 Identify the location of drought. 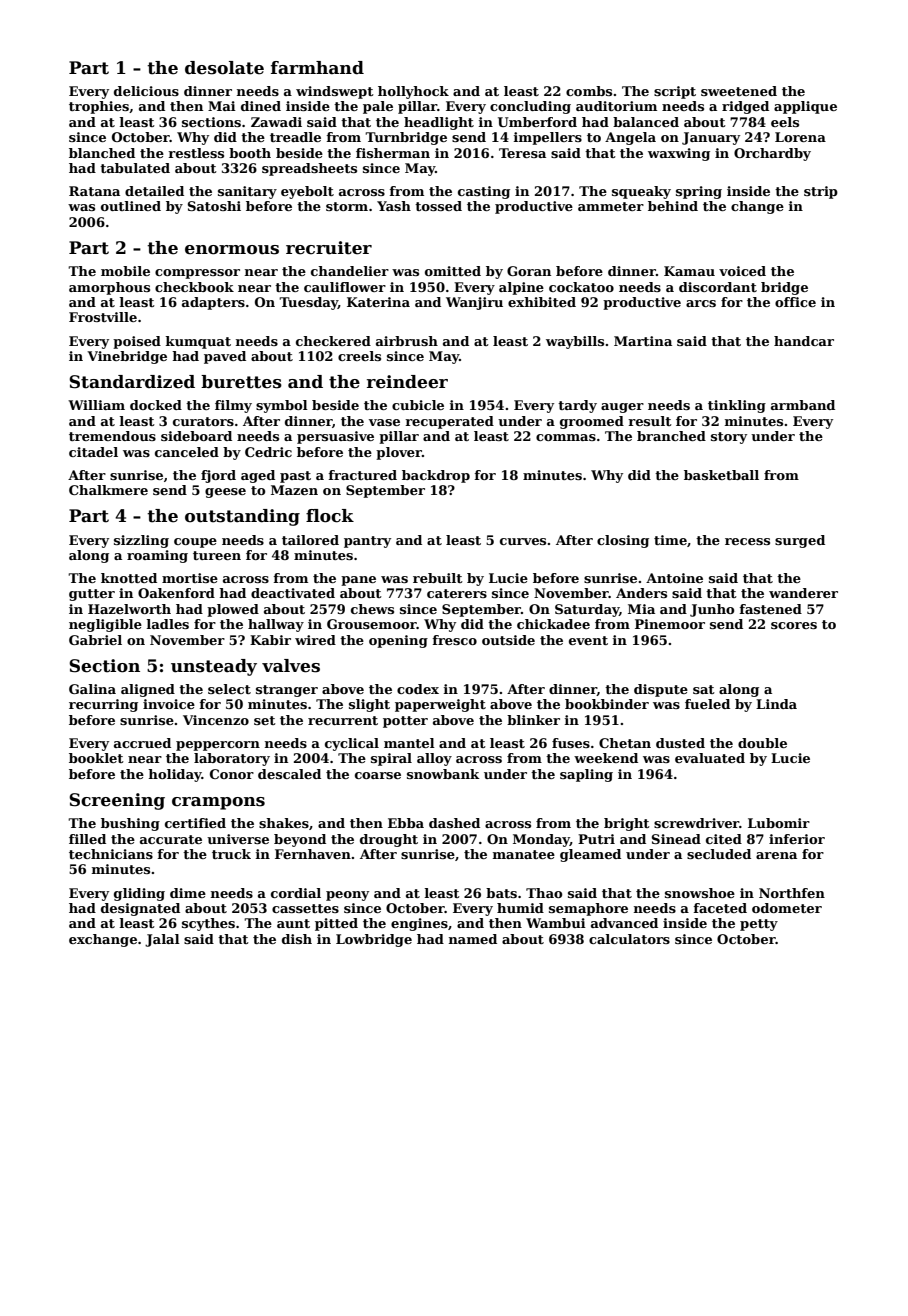
(389, 840).
